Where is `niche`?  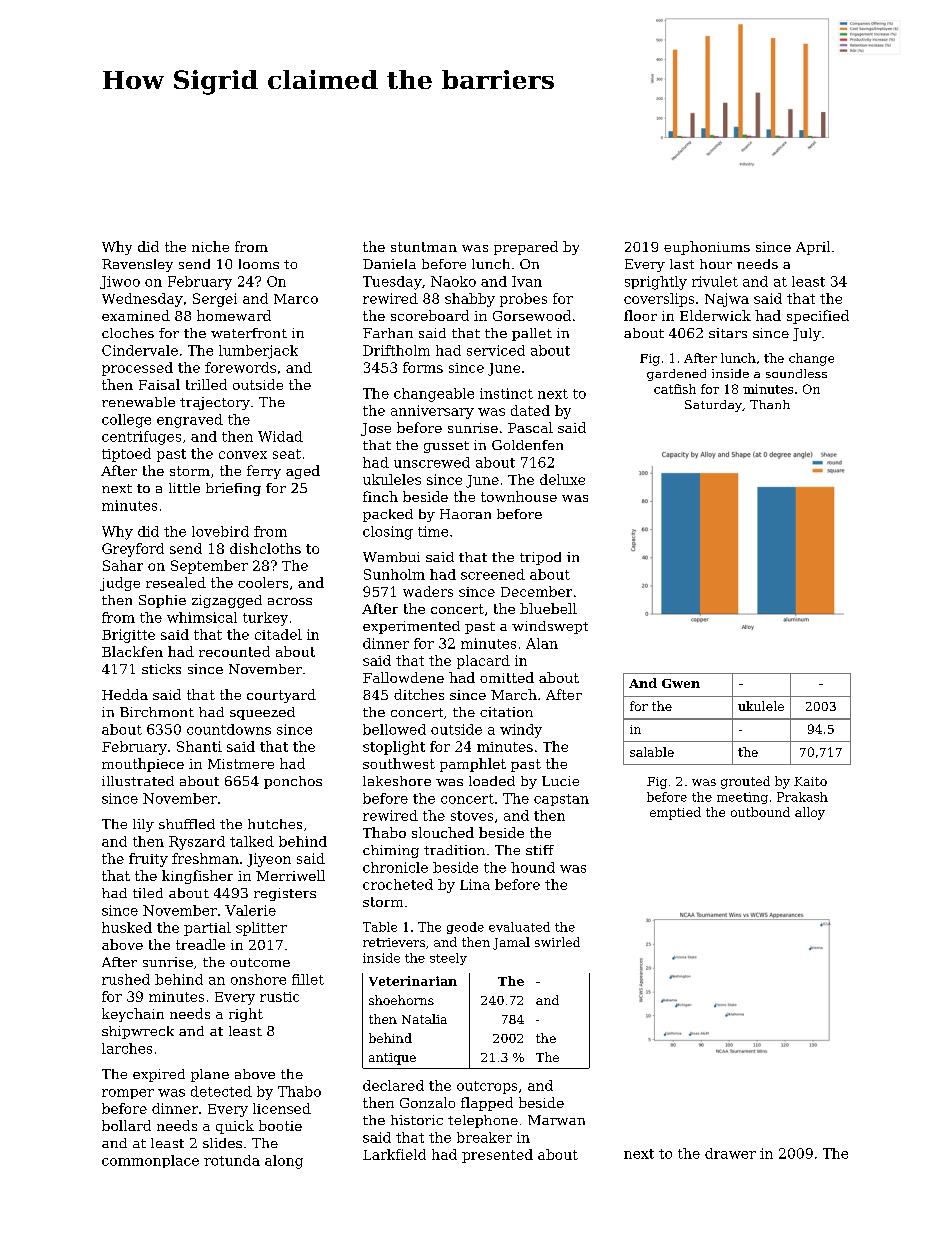
niche is located at coordinates (210, 246).
